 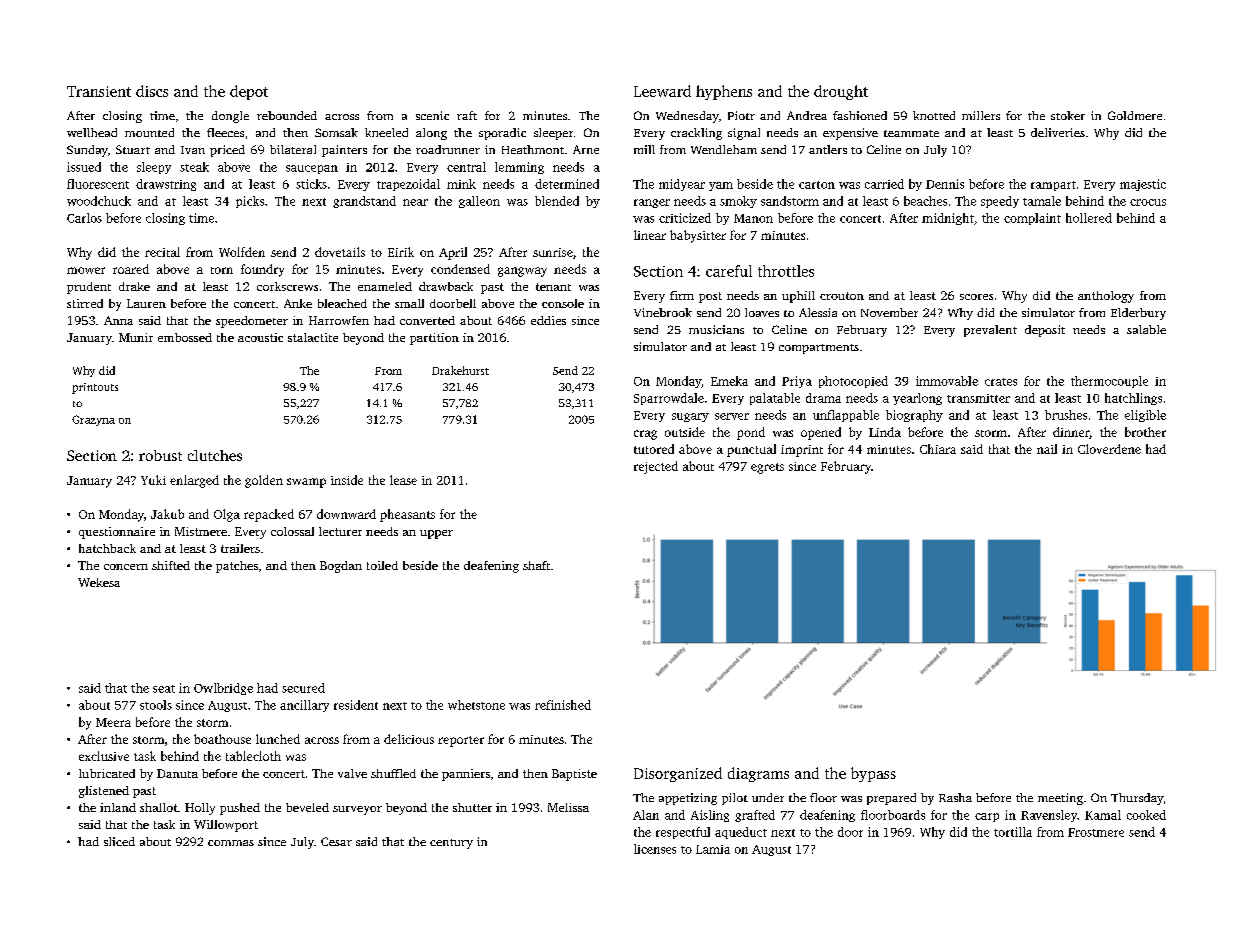 What do you see at coordinates (1143, 185) in the screenshot?
I see `majestic` at bounding box center [1143, 185].
